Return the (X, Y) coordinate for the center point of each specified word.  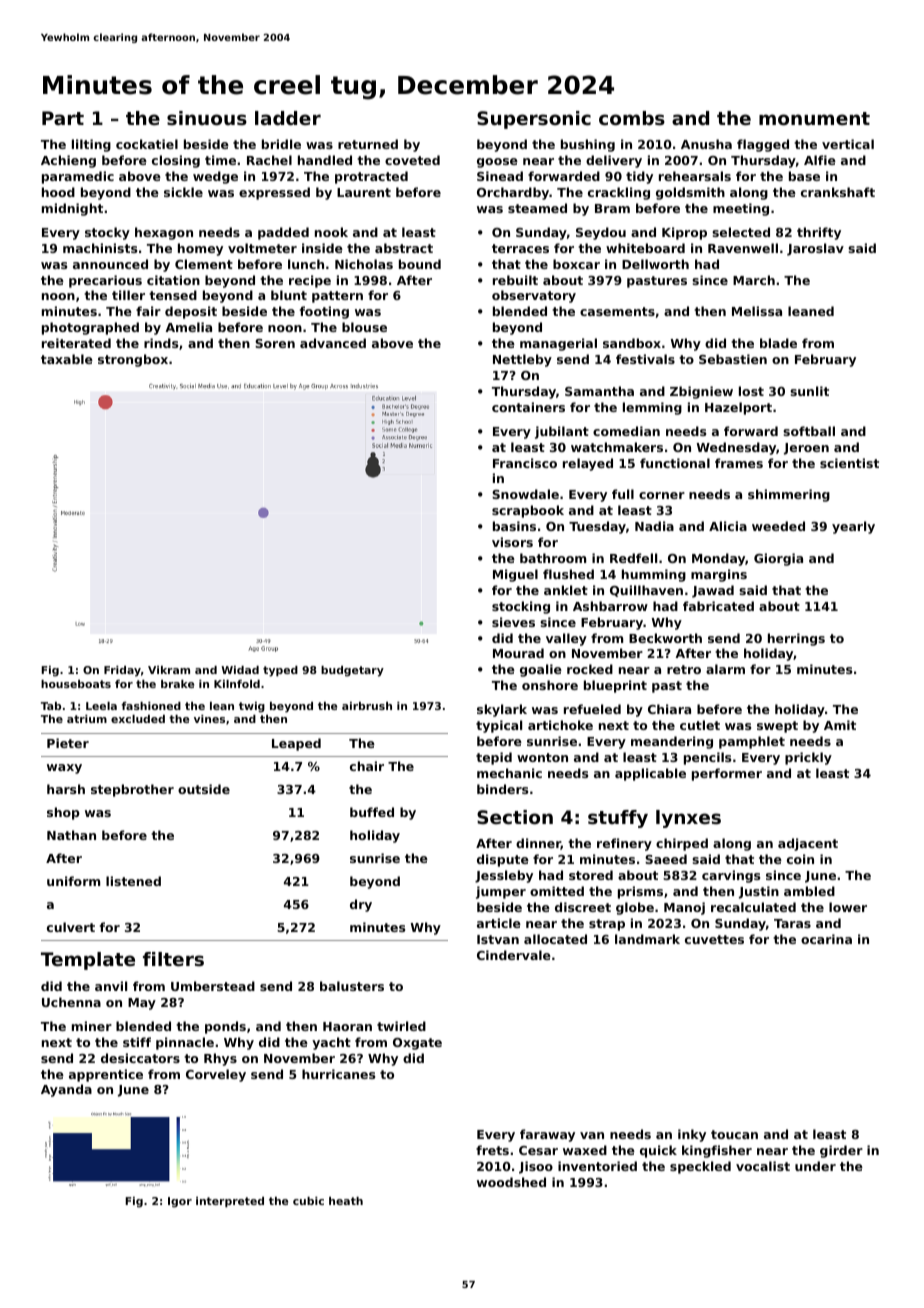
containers (528, 407)
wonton (542, 757)
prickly (808, 758)
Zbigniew (701, 392)
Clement (204, 264)
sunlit (809, 391)
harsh (66, 789)
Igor (180, 1202)
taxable (67, 359)
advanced (333, 343)
